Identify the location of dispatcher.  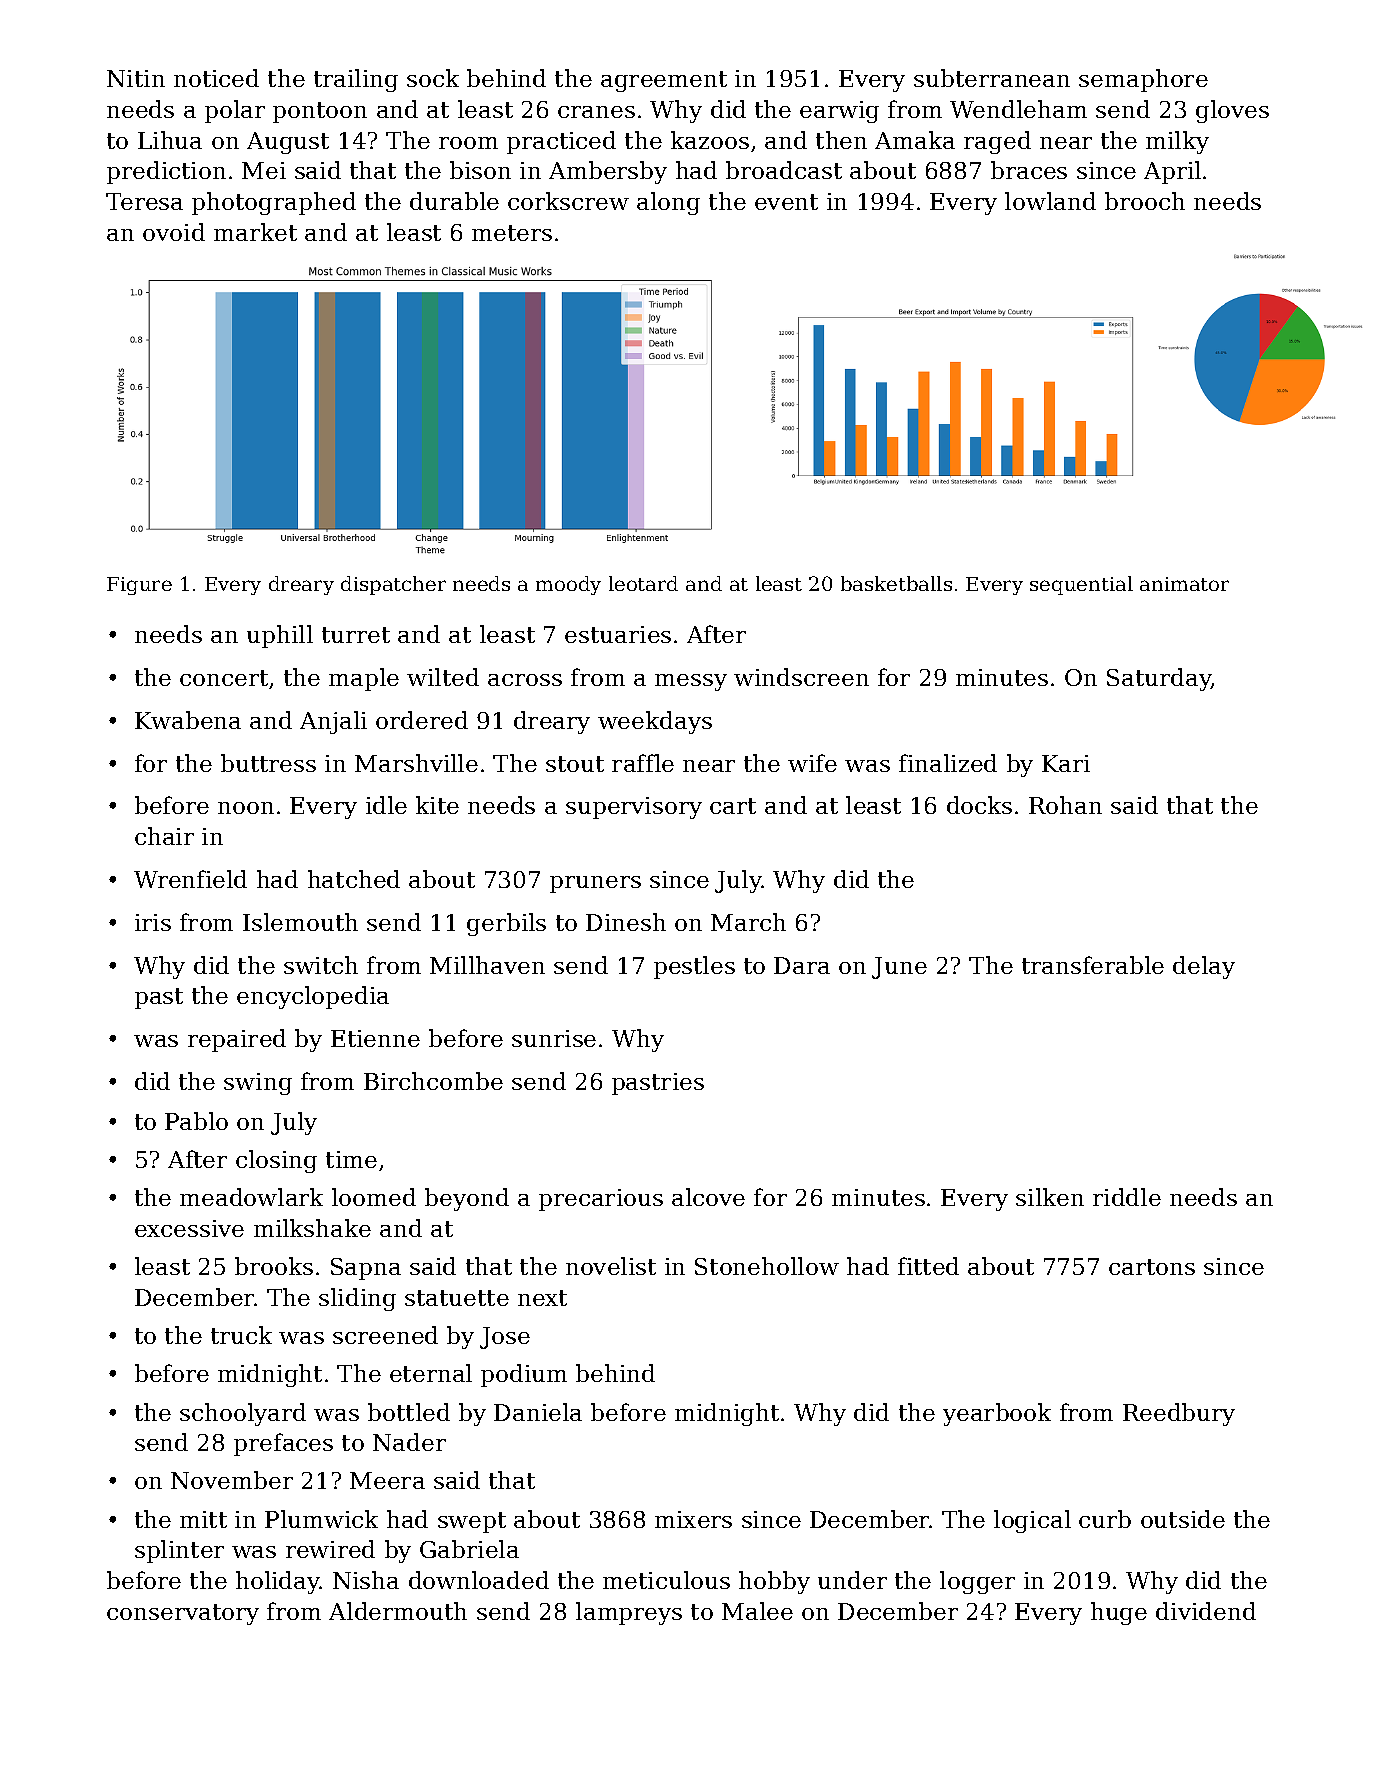
(393, 585).
